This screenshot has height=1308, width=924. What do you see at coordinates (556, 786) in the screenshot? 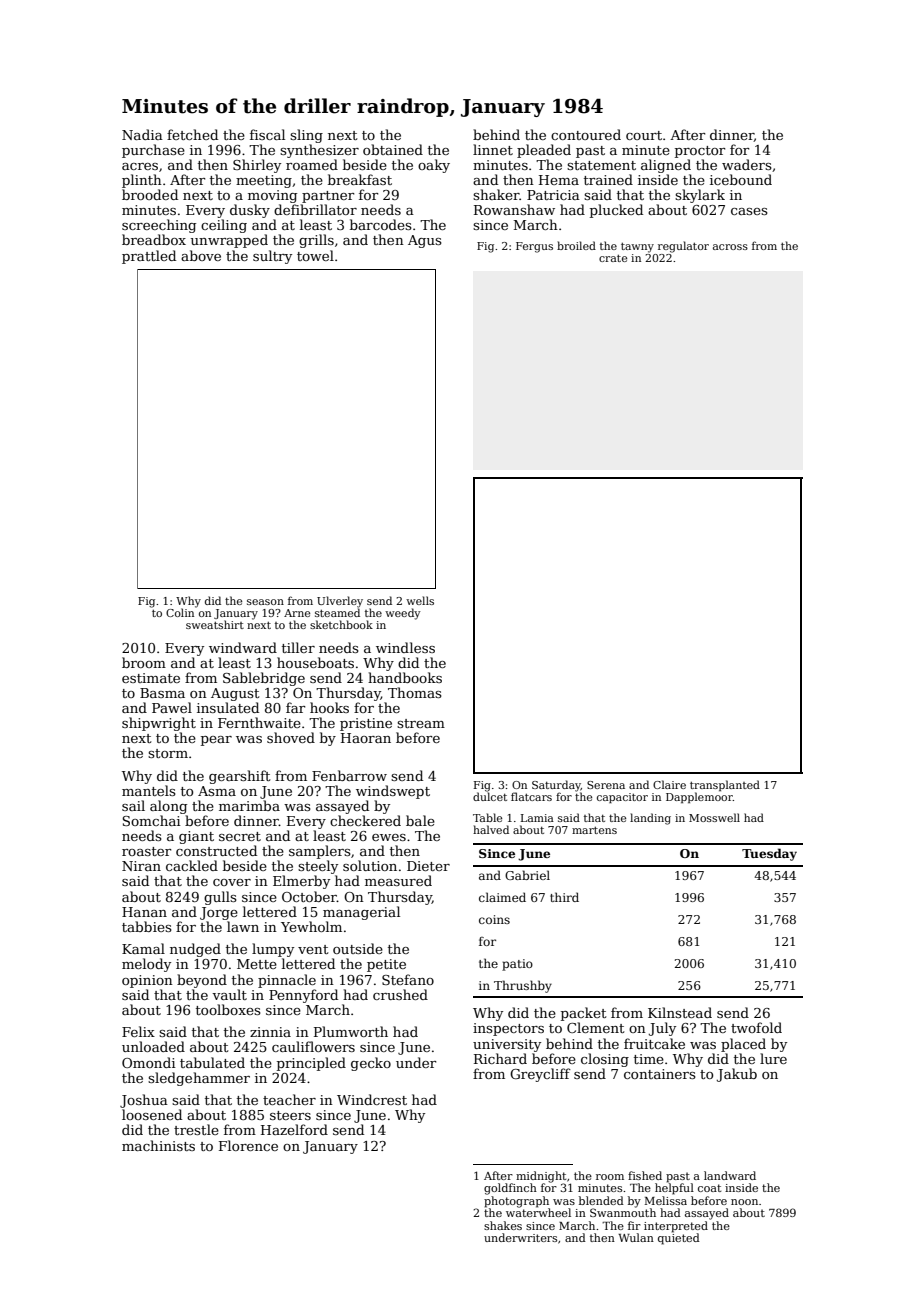
I see `Saturday` at bounding box center [556, 786].
